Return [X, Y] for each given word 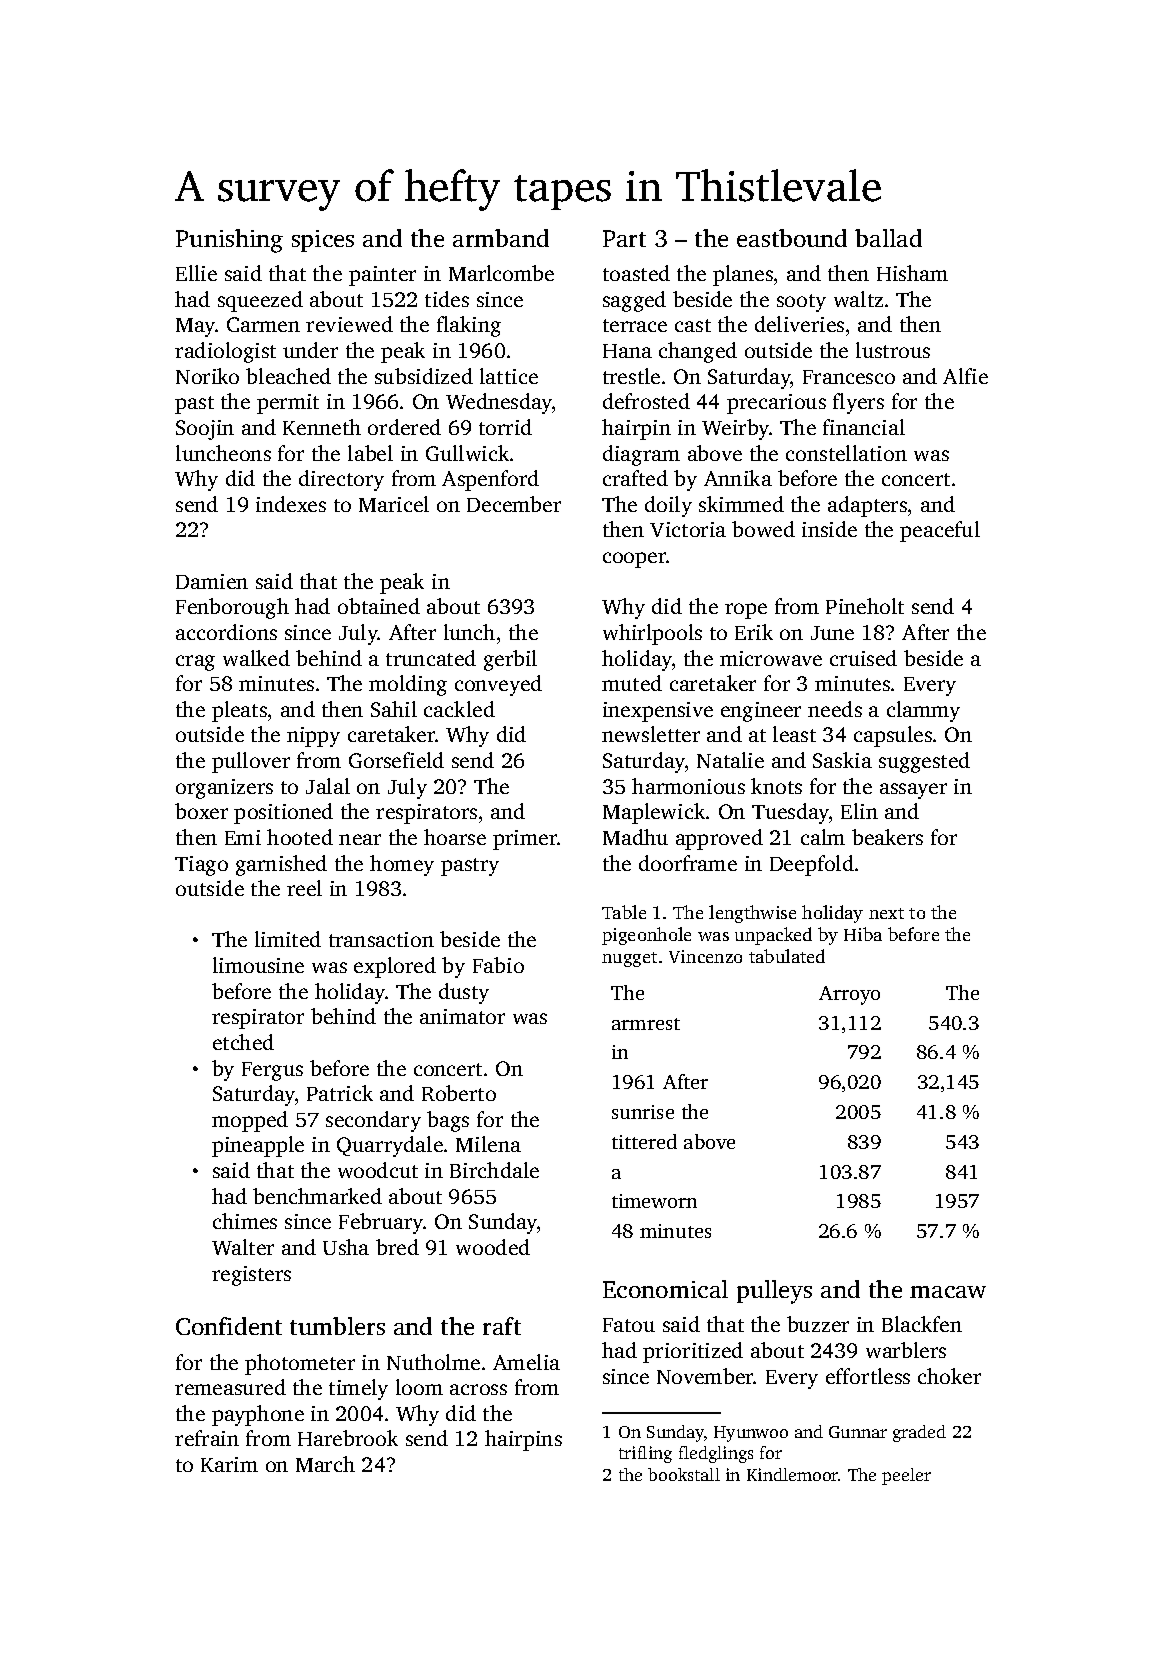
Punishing [229, 241]
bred [397, 1247]
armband [501, 238]
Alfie [965, 376]
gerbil [510, 660]
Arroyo [849, 995]
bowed [763, 529]
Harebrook [348, 1438]
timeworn [654, 1201]
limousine [258, 965]
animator [462, 1016]
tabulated [787, 956]
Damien [212, 581]
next [886, 913]
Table [624, 912]
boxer [201, 811]
